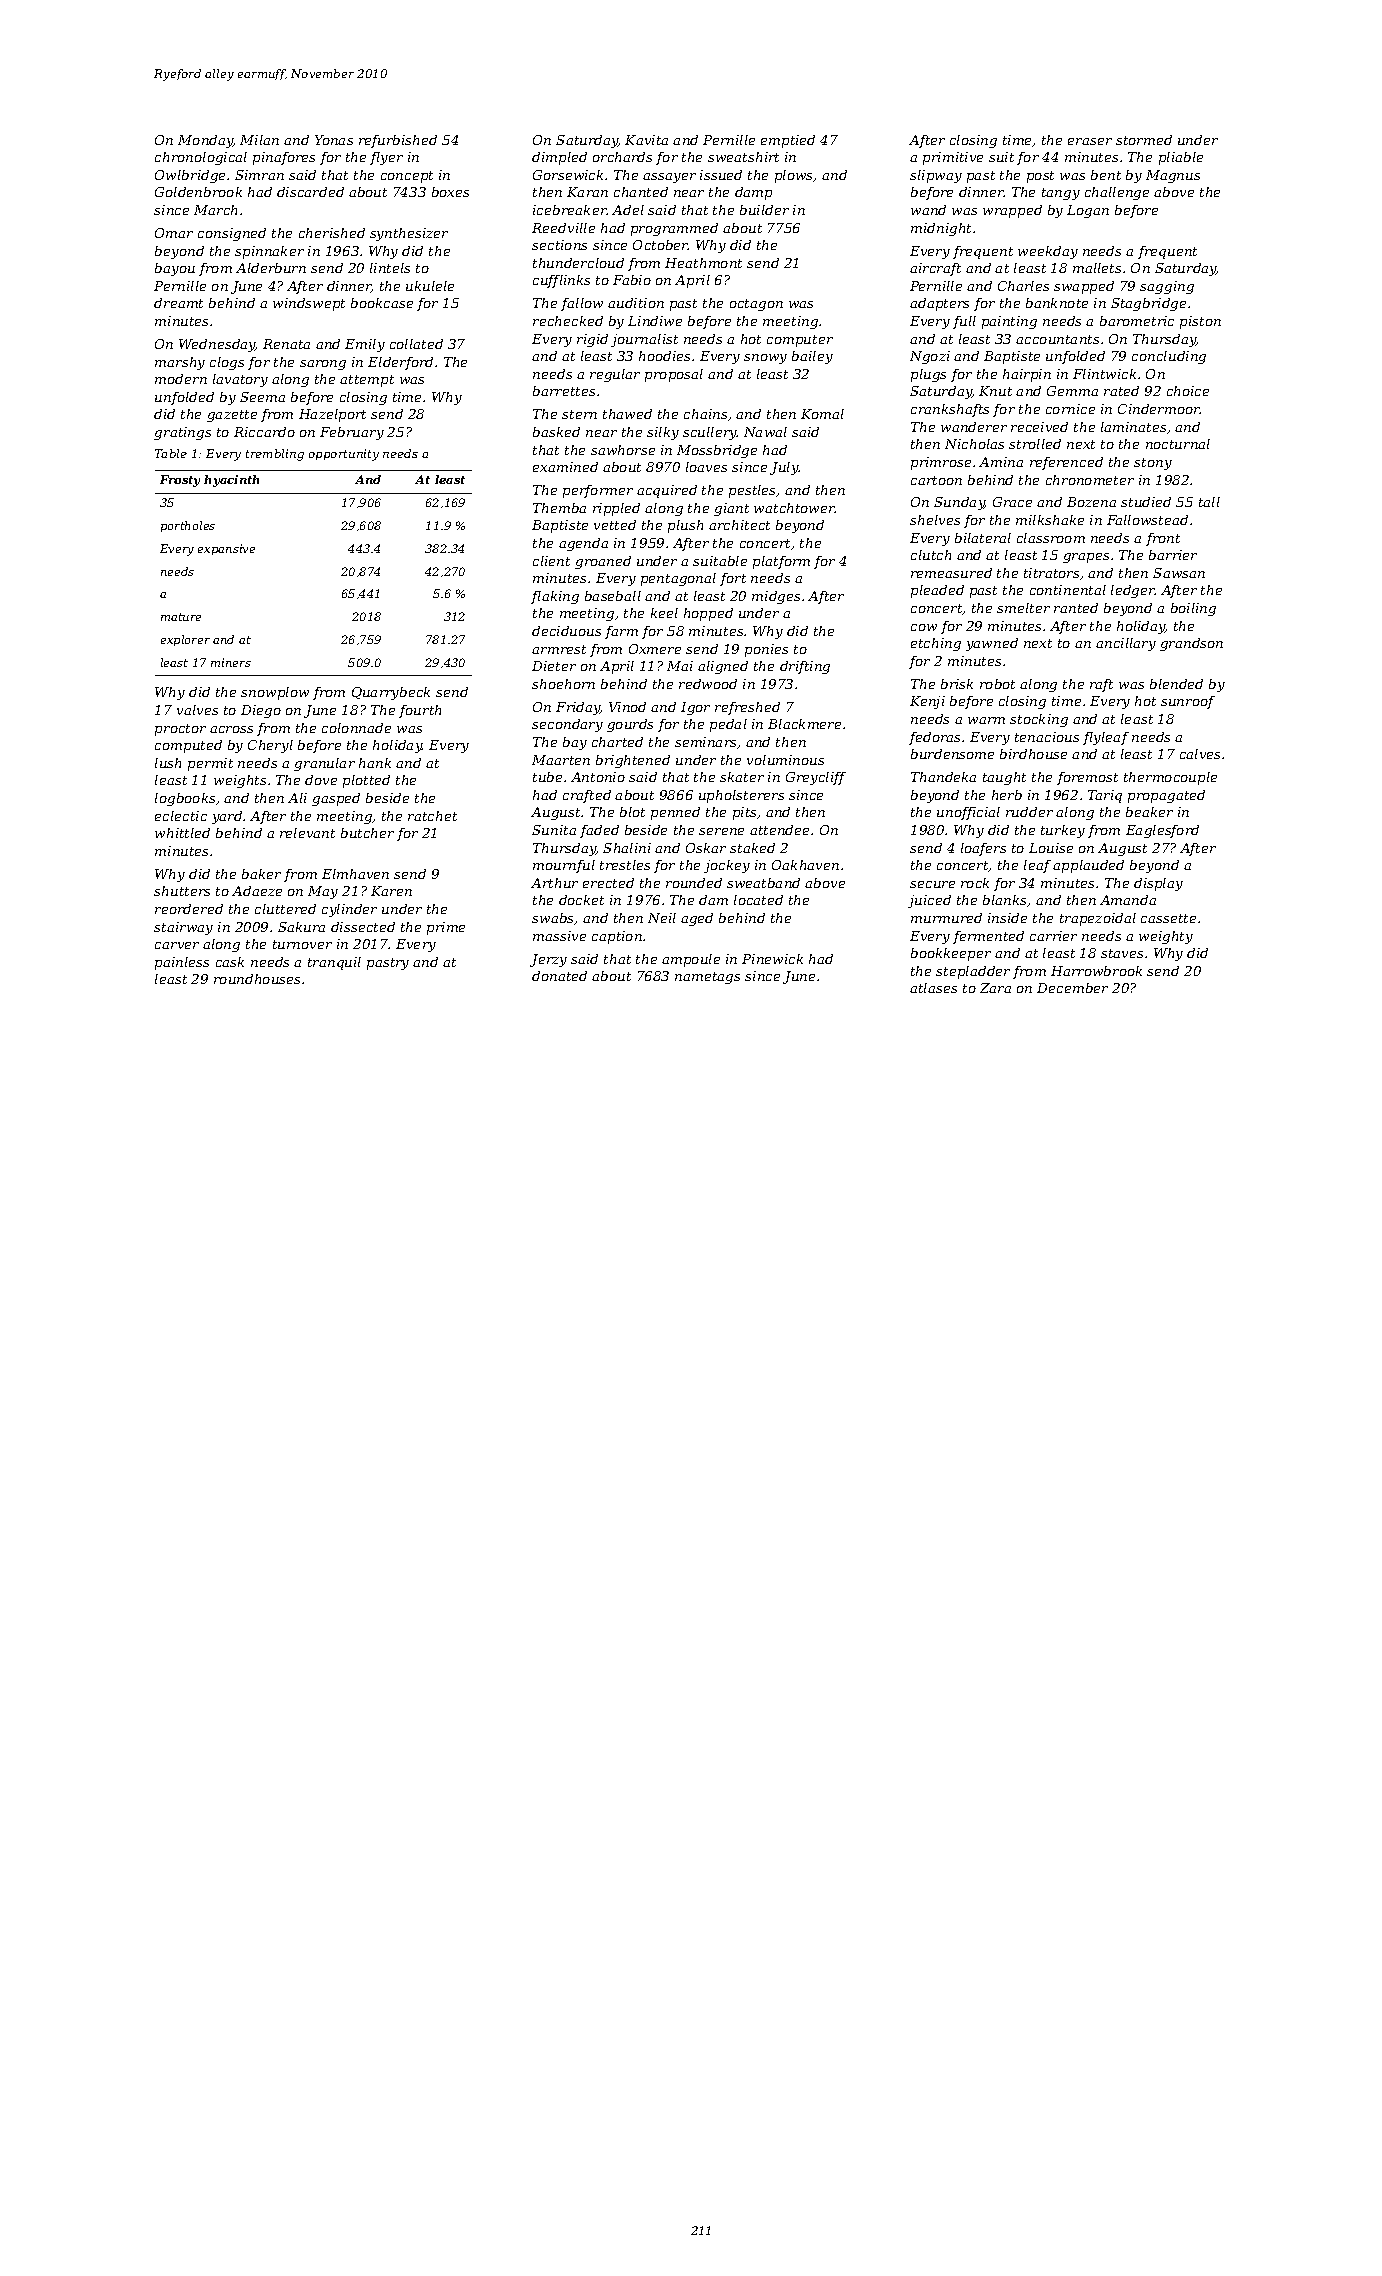 The image size is (1382, 2276). I want to click on expansive, so click(226, 549).
